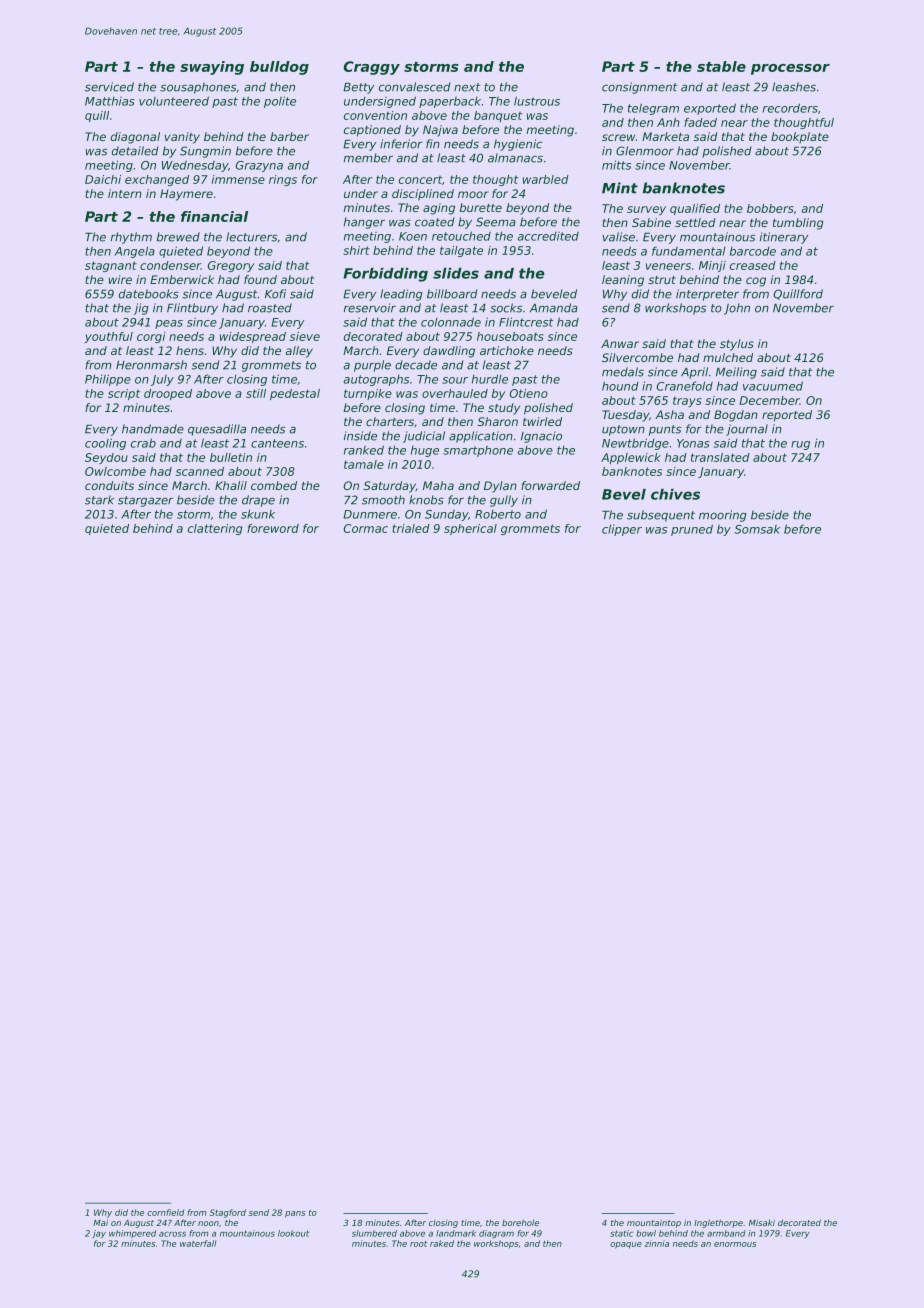  I want to click on jay, so click(99, 1234).
